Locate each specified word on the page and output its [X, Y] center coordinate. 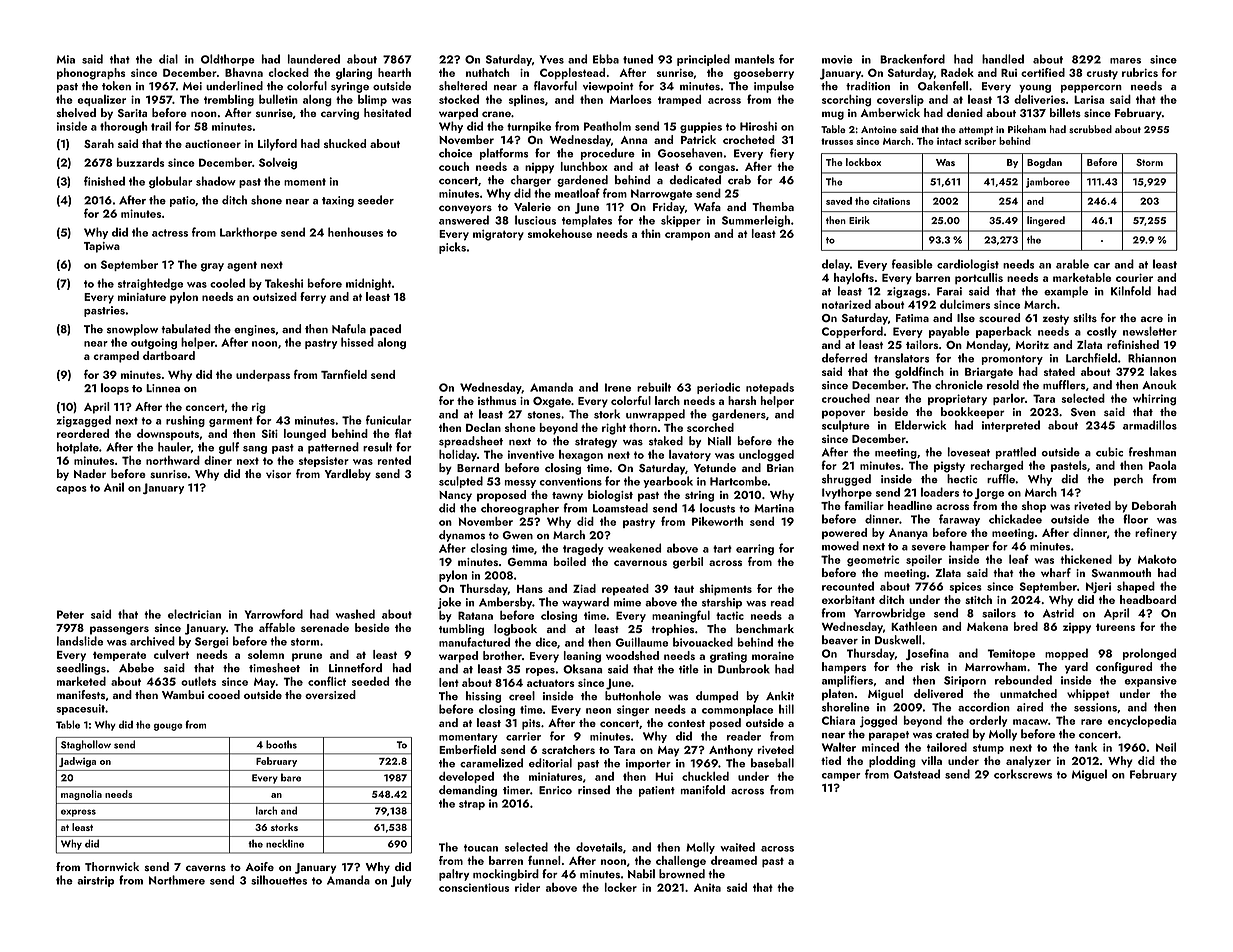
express [78, 813]
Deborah [1154, 505]
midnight [368, 284]
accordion [984, 707]
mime [627, 602]
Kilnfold [1131, 291]
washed [355, 614]
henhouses [355, 232]
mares [1125, 61]
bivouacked [703, 642]
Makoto [1157, 559]
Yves [552, 59]
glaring [354, 74]
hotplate [78, 448]
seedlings [81, 669]
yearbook [668, 482]
